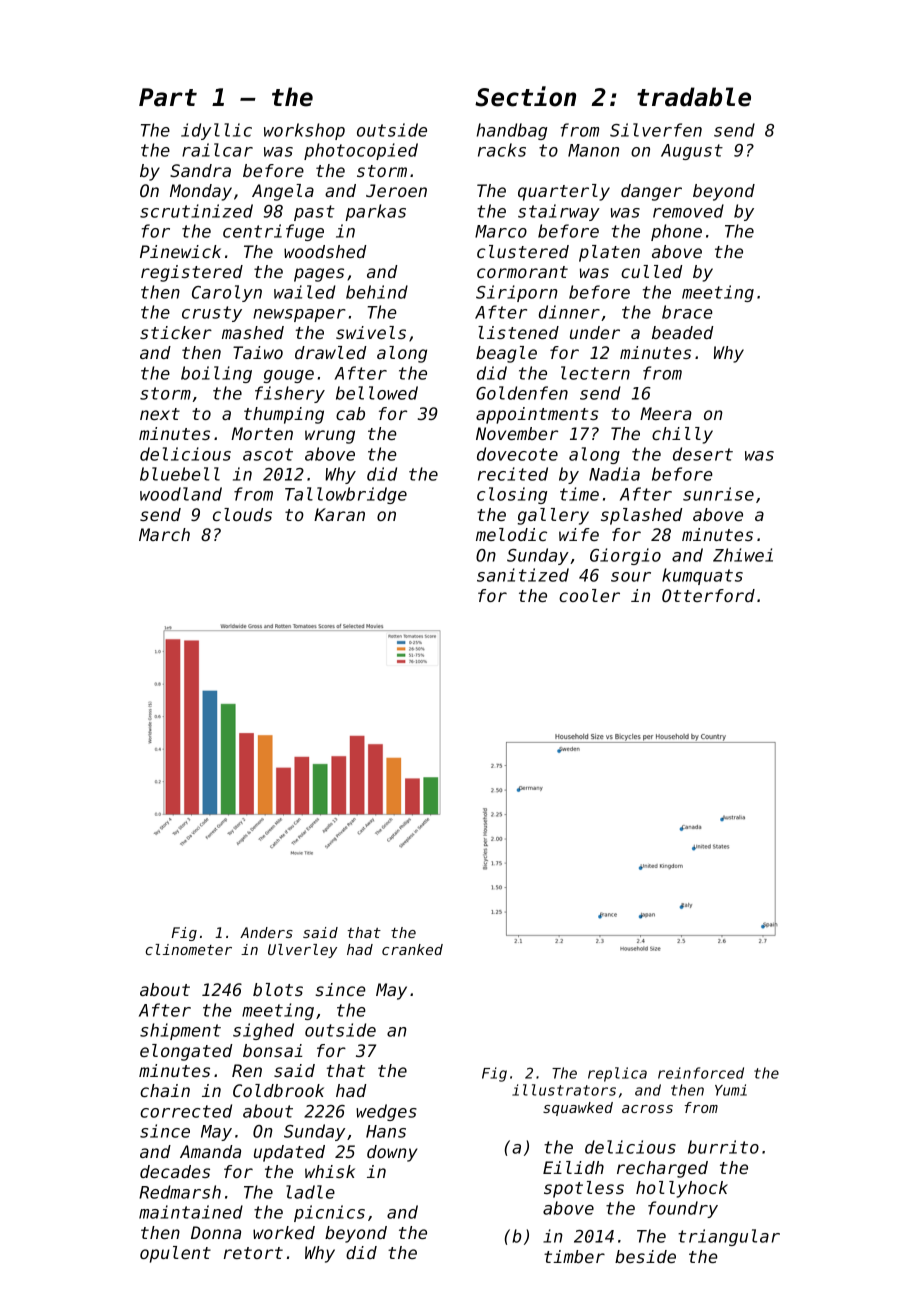 Image resolution: width=924 pixels, height=1314 pixels. What do you see at coordinates (694, 97) in the screenshot?
I see `tradable` at bounding box center [694, 97].
